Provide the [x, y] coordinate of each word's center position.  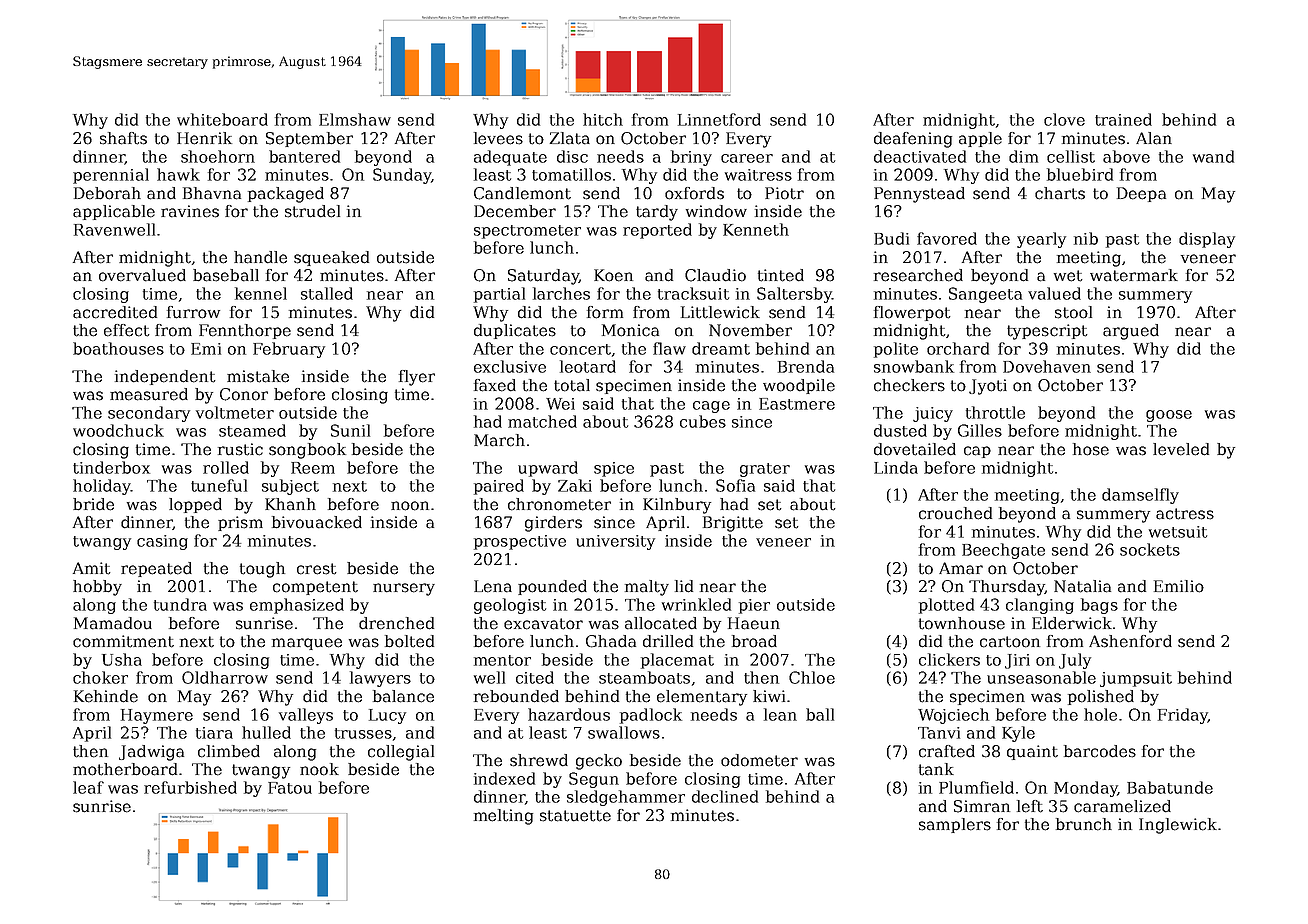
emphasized [297, 606]
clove [1064, 119]
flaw [669, 348]
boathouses [118, 348]
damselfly [1140, 496]
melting [503, 817]
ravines [190, 211]
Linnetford [719, 119]
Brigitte [733, 524]
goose [1169, 416]
